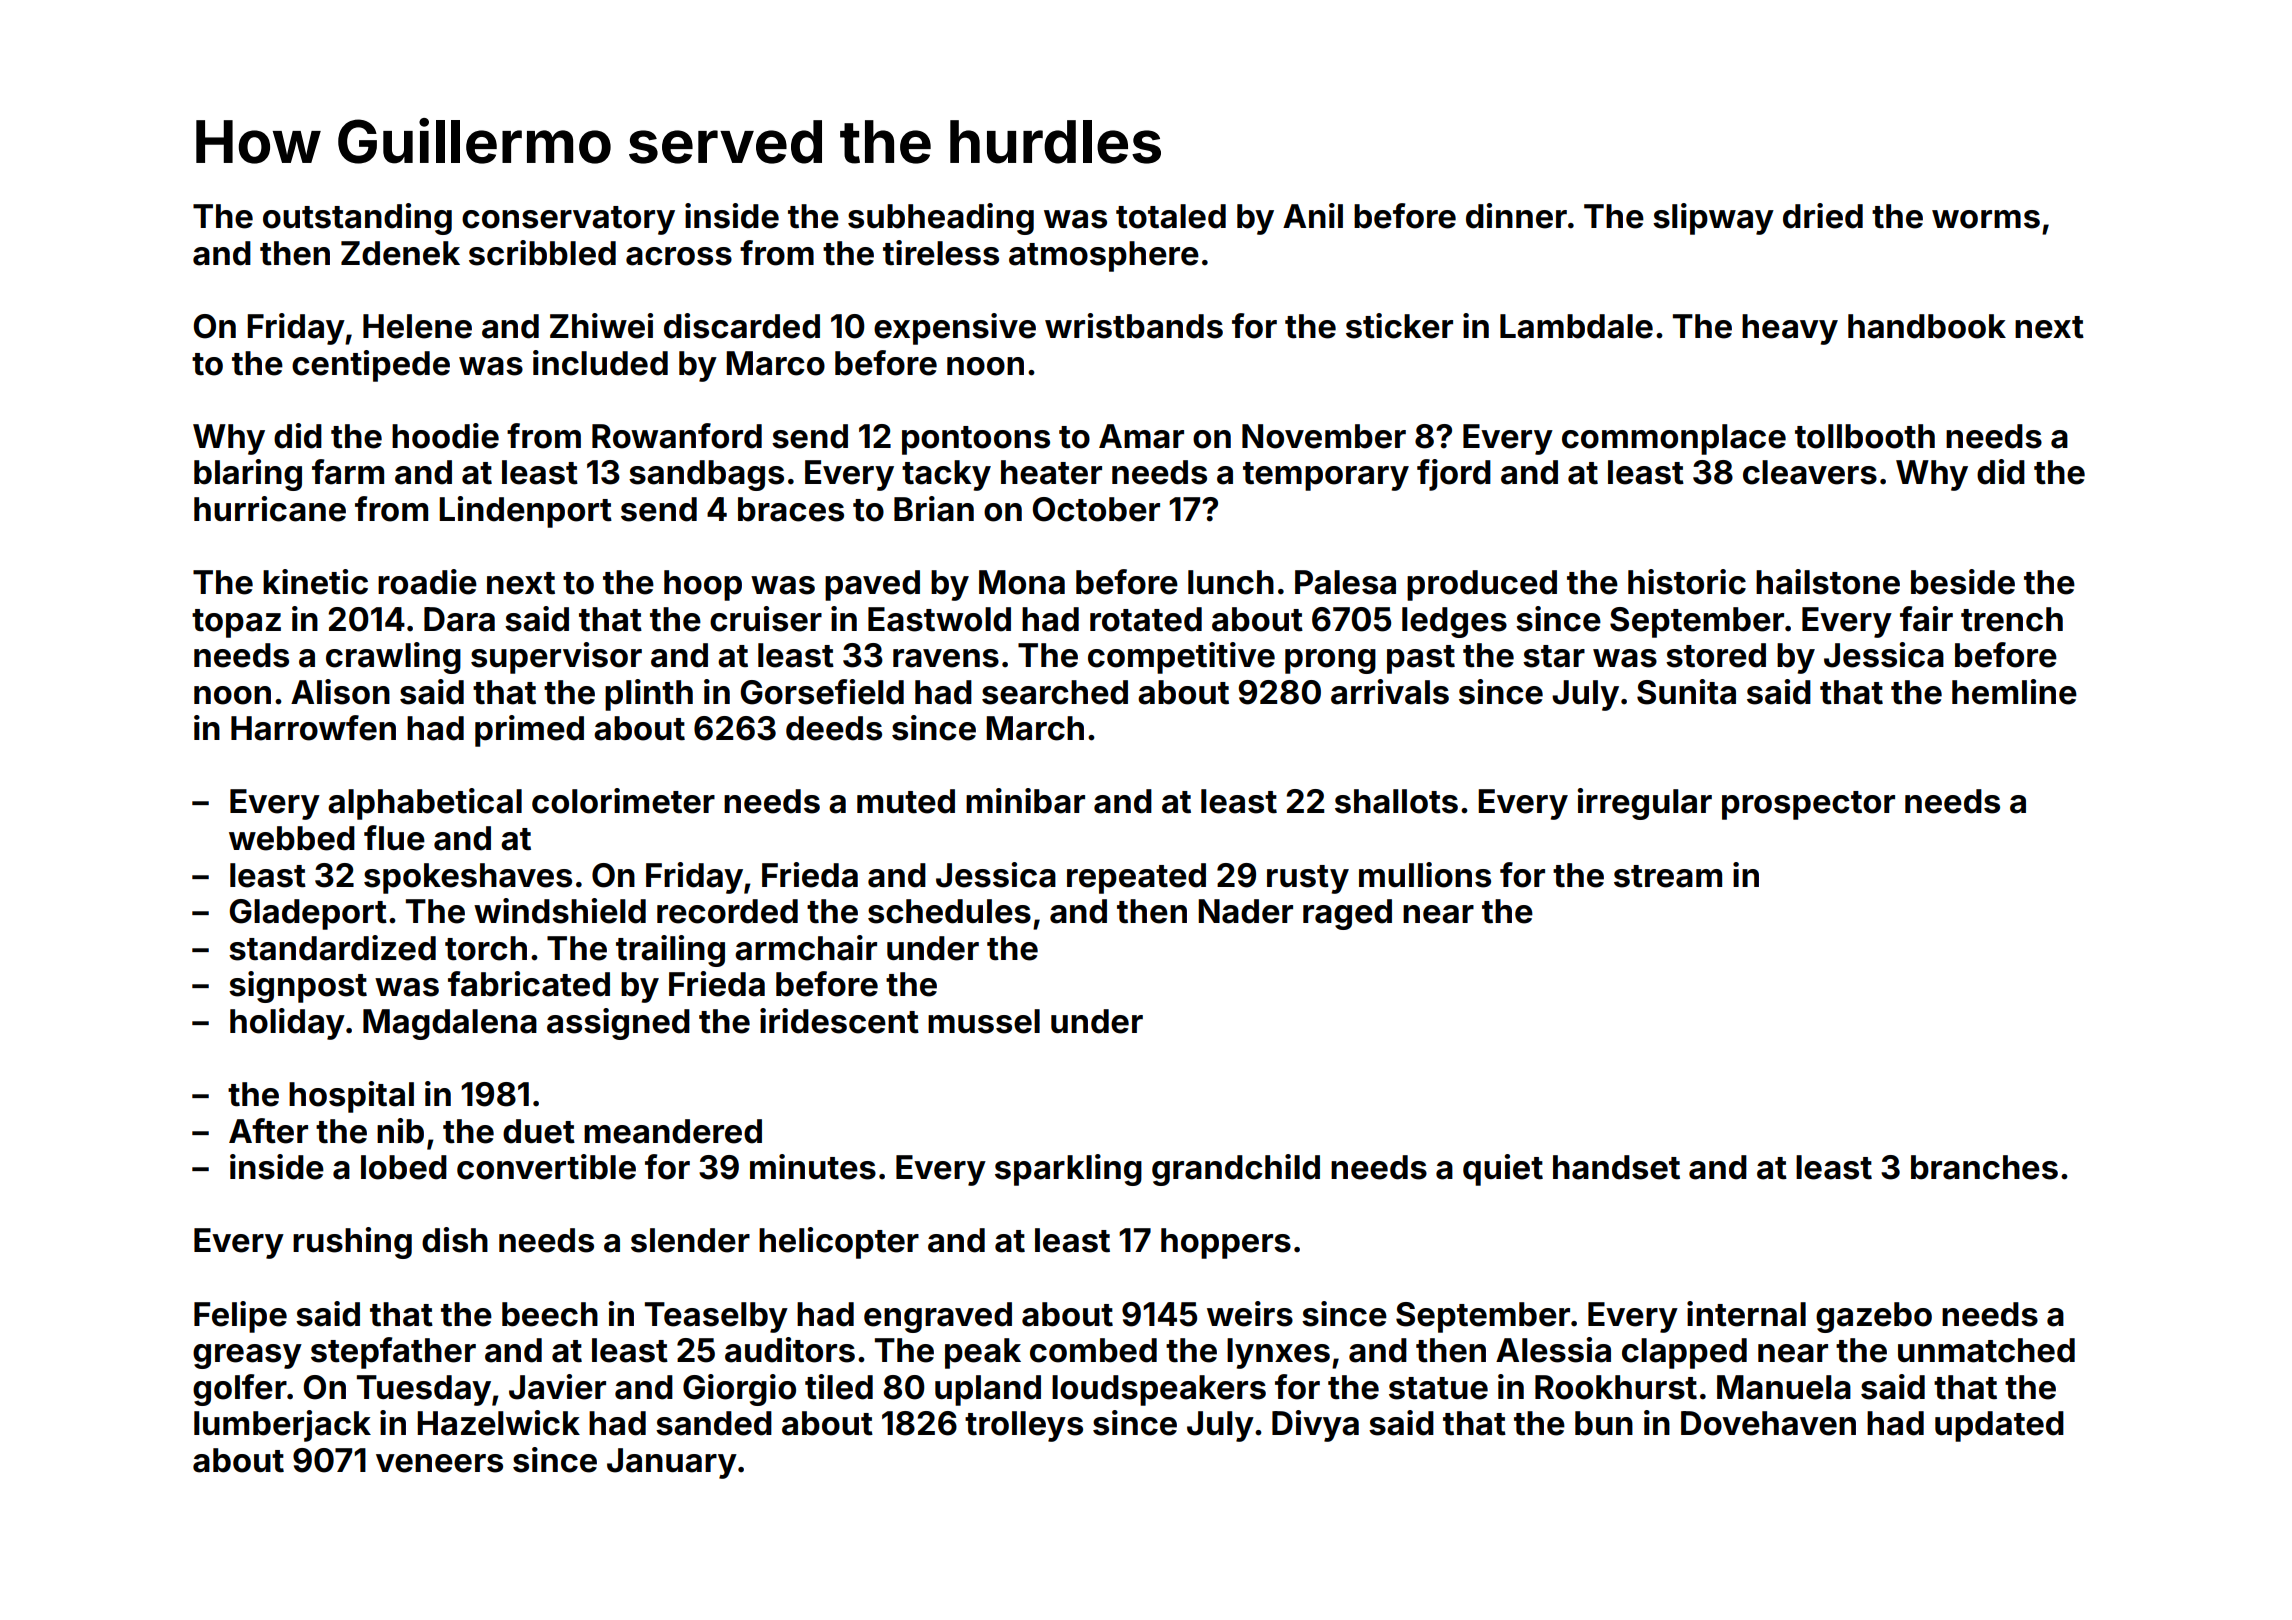 This document has width=2292, height=1620. I want to click on pontoons, so click(976, 440).
